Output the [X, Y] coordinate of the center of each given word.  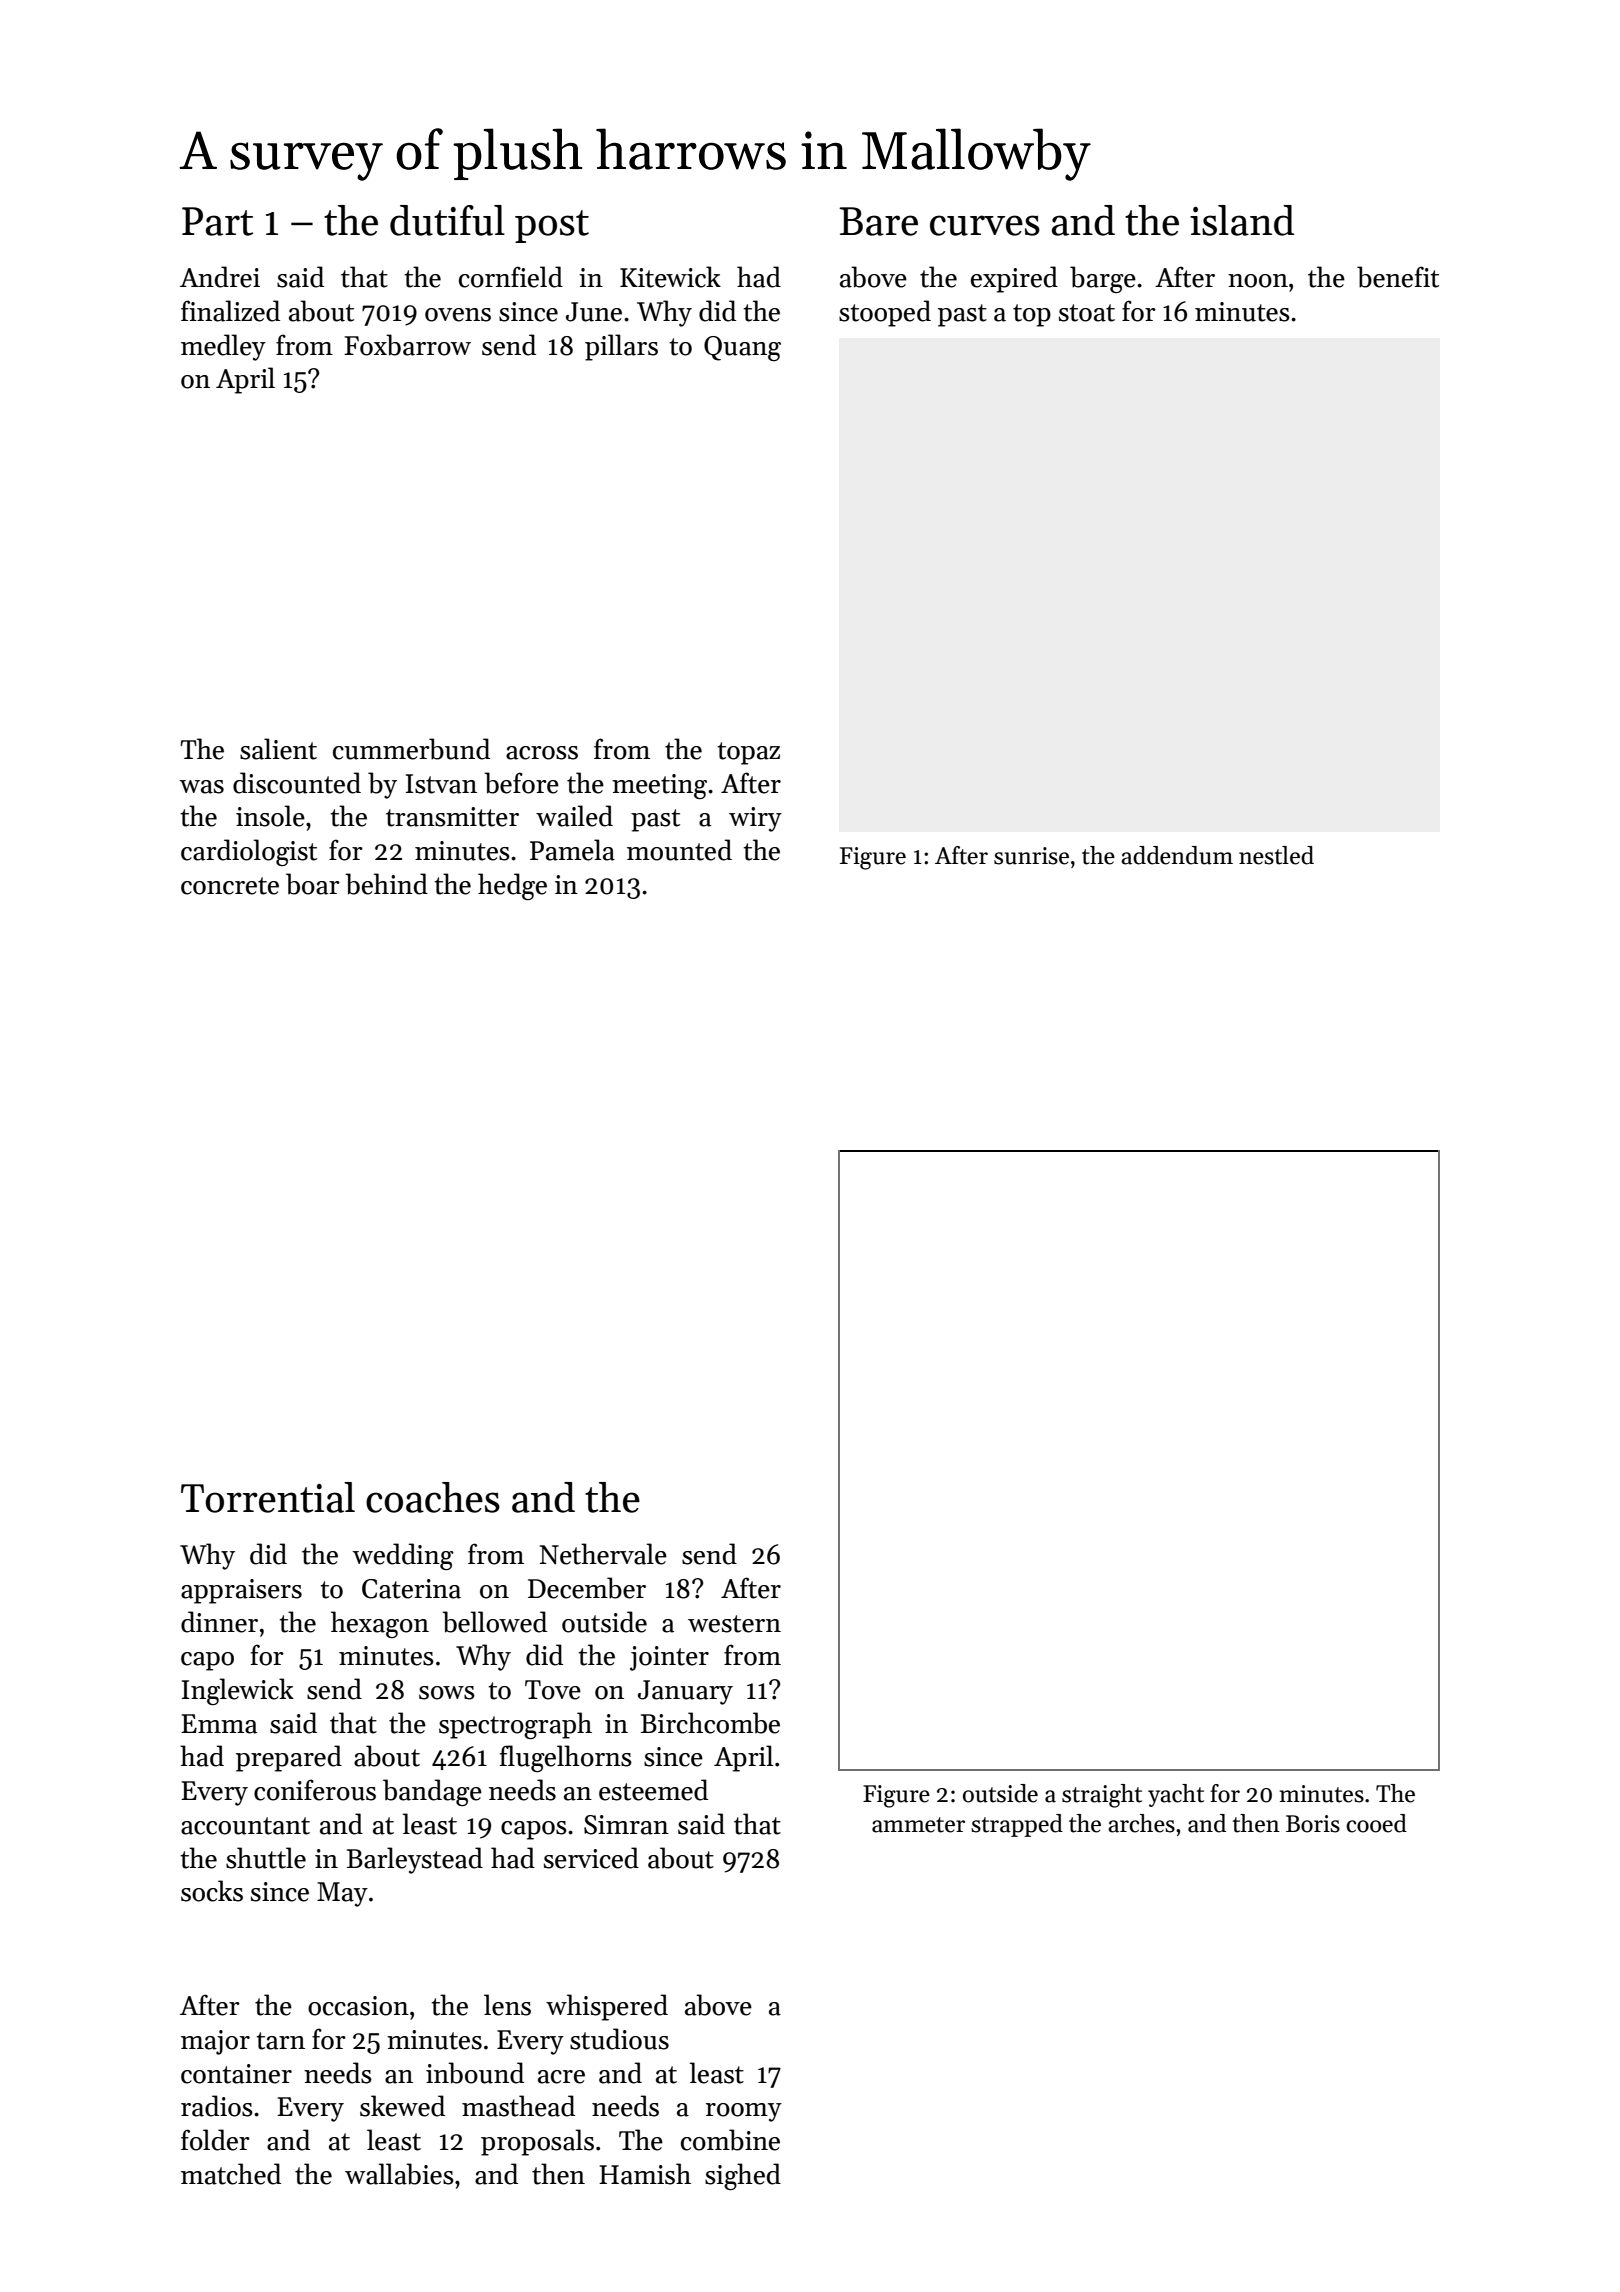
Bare [878, 221]
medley [223, 347]
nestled [1276, 855]
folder [215, 2140]
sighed [743, 2176]
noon [1258, 281]
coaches [433, 1497]
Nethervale [603, 1554]
